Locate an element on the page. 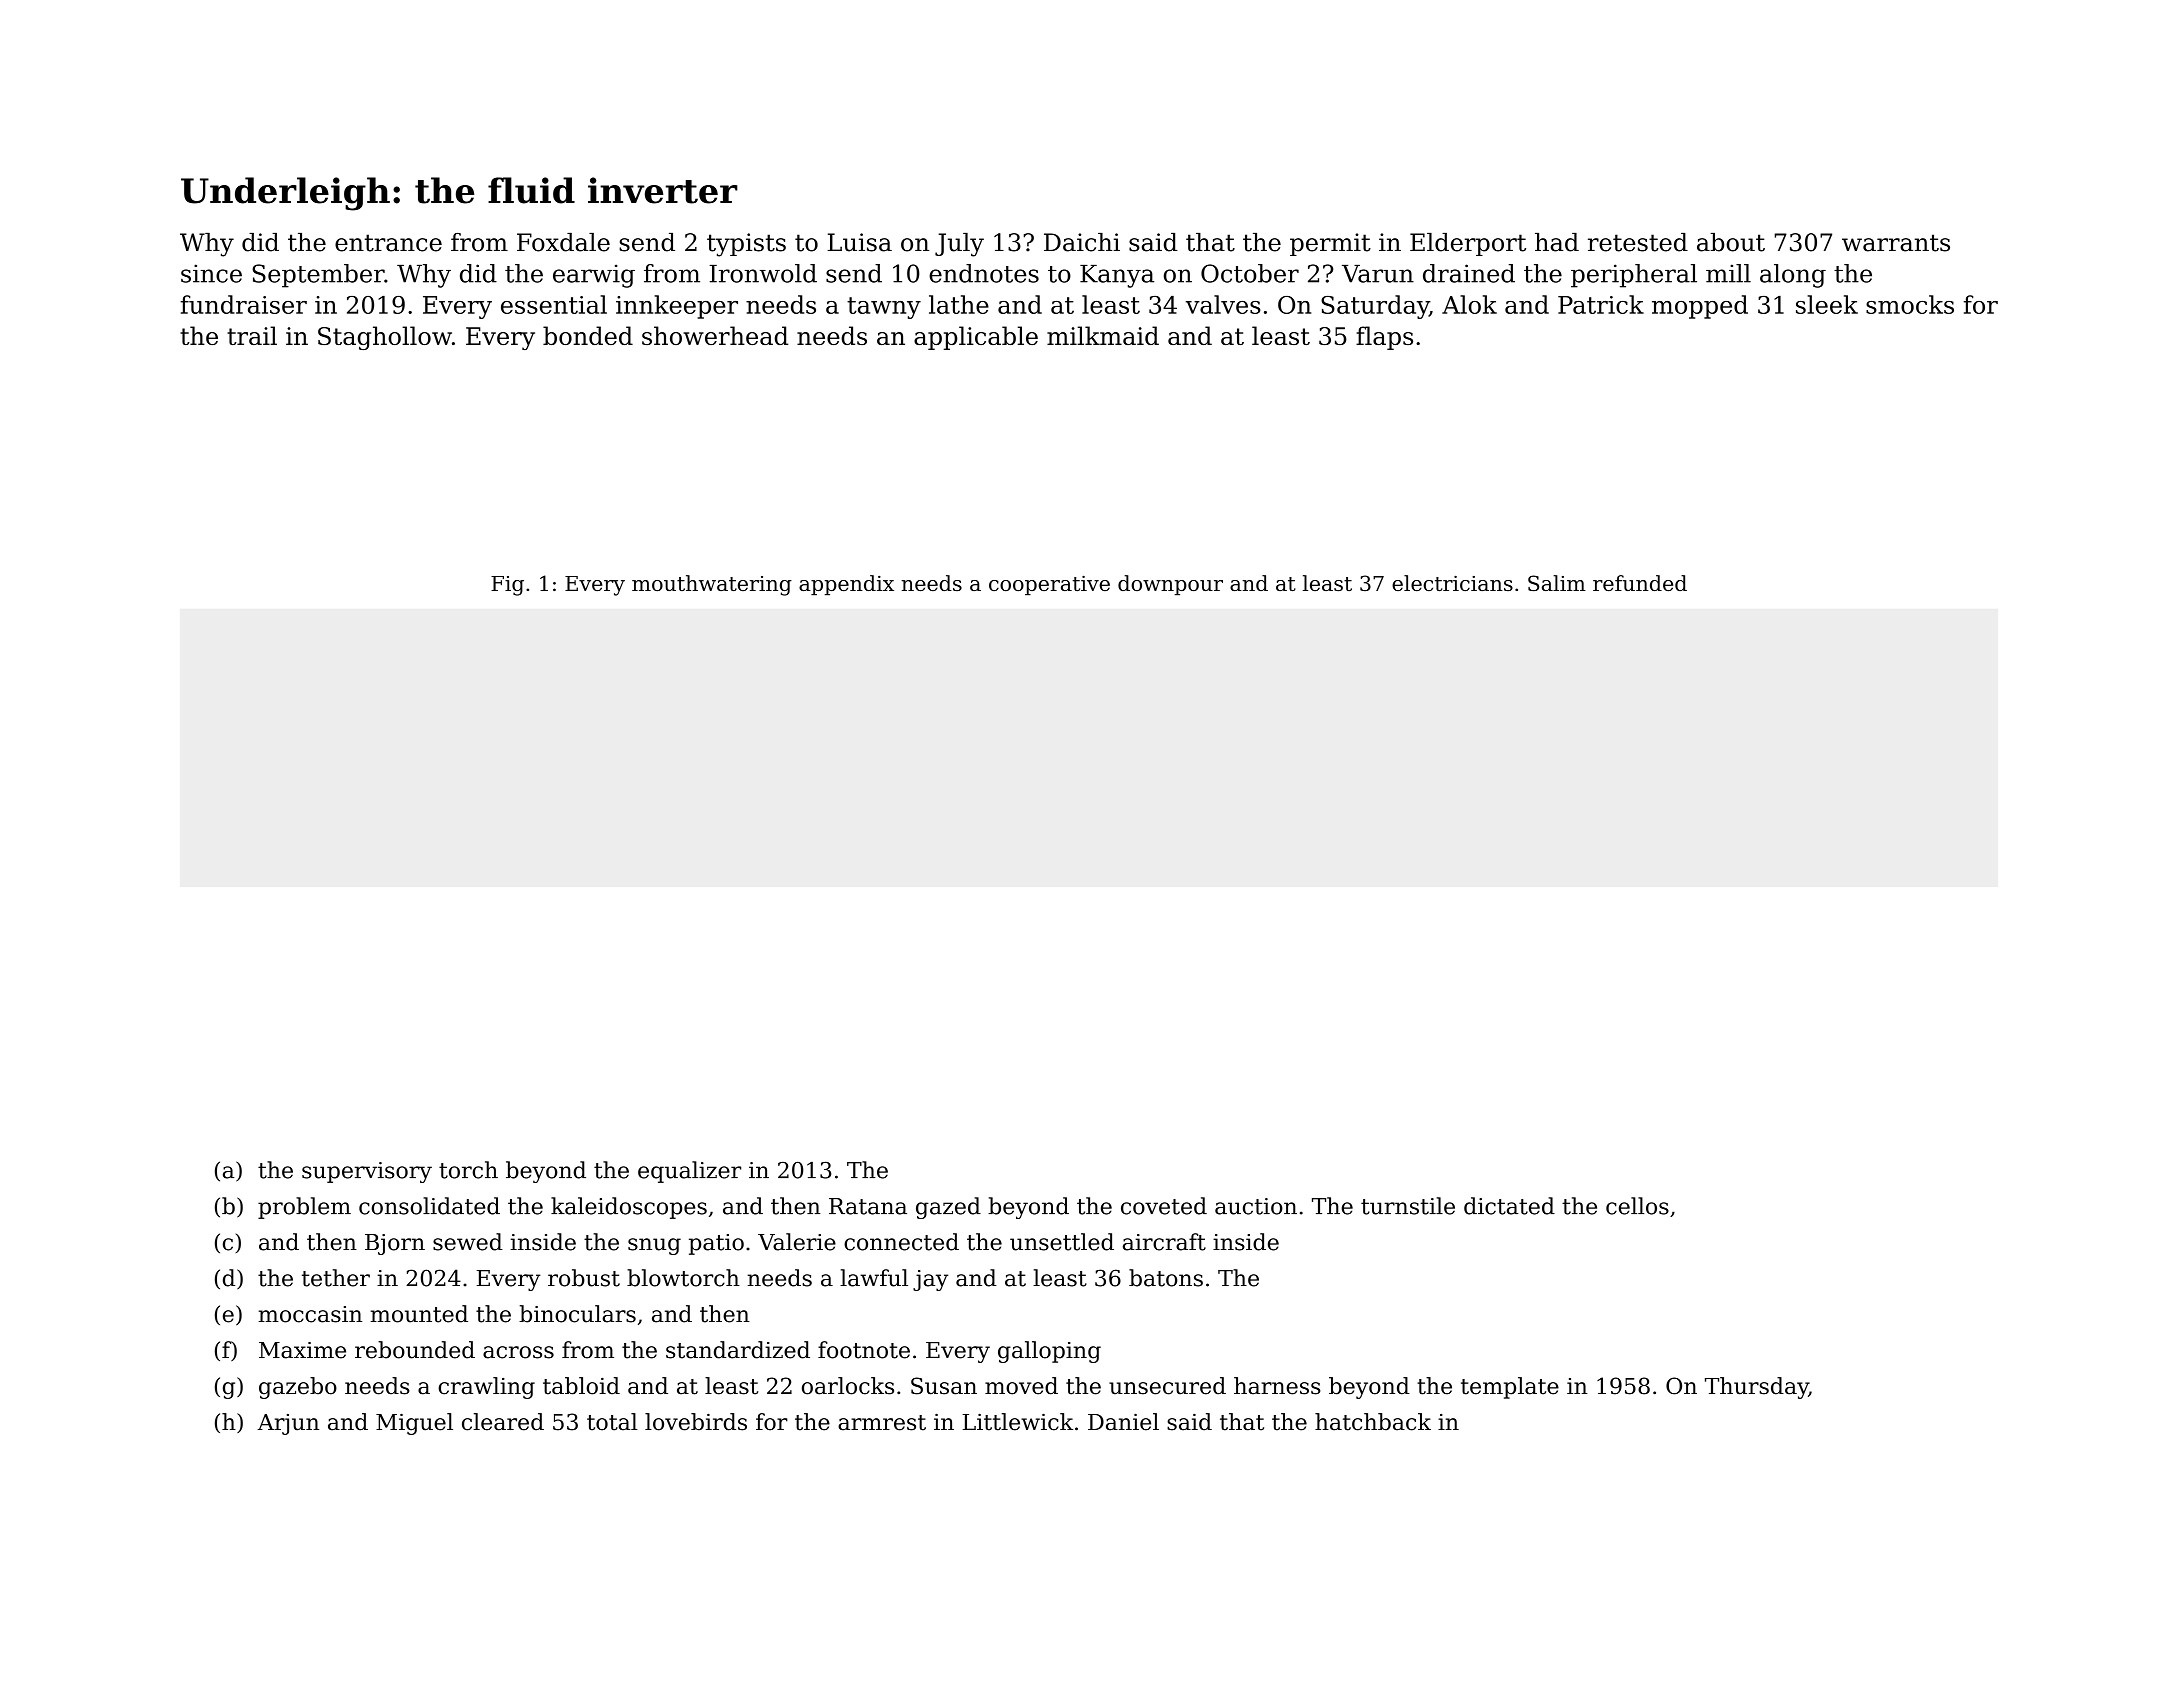  trail is located at coordinates (252, 335).
